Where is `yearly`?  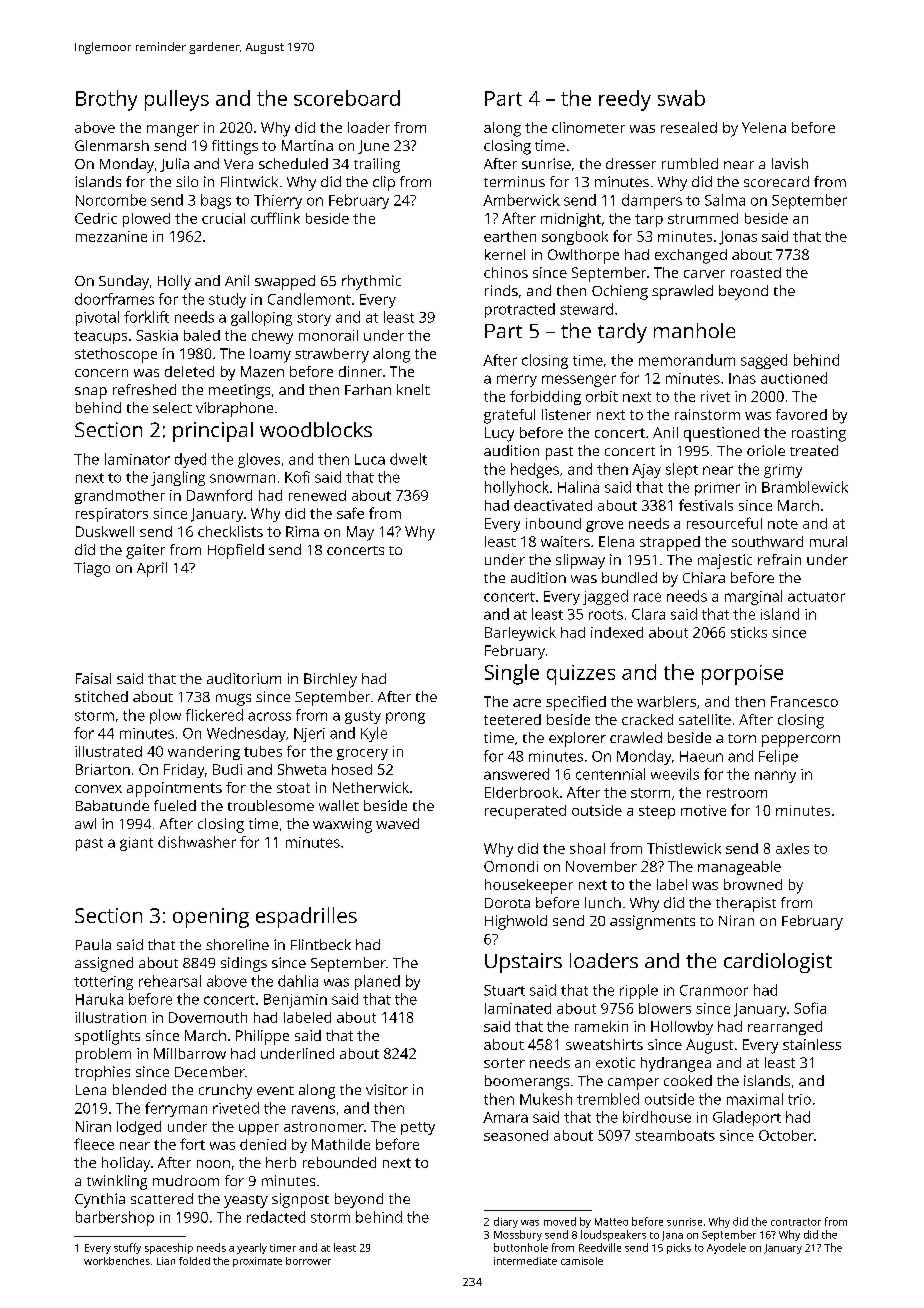
yearly is located at coordinates (252, 1248).
